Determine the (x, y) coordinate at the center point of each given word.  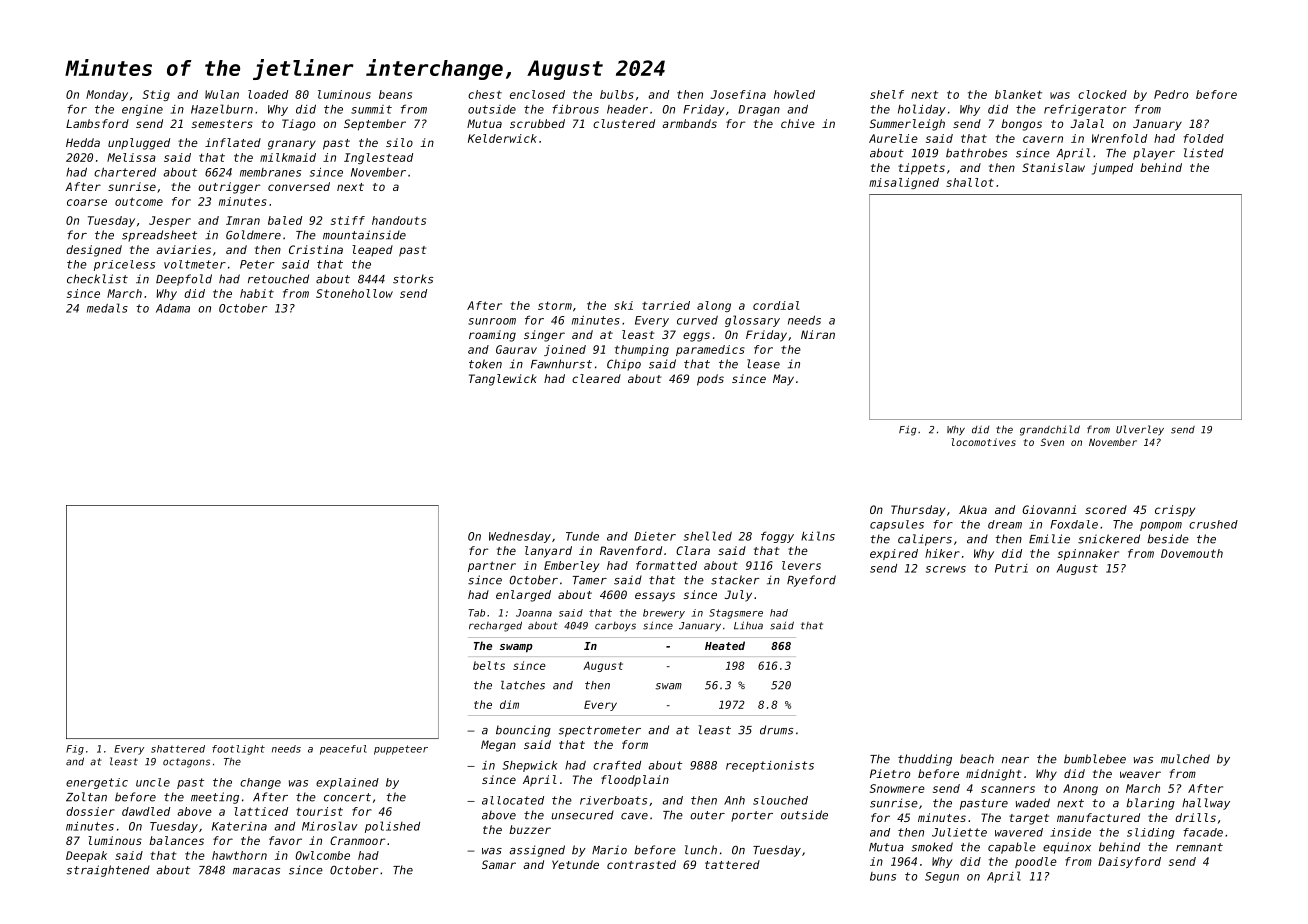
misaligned (904, 183)
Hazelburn (222, 109)
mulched (1185, 759)
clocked (1102, 94)
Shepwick (530, 766)
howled (794, 94)
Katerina (239, 826)
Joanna (534, 613)
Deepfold (184, 280)
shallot (970, 182)
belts (489, 665)
